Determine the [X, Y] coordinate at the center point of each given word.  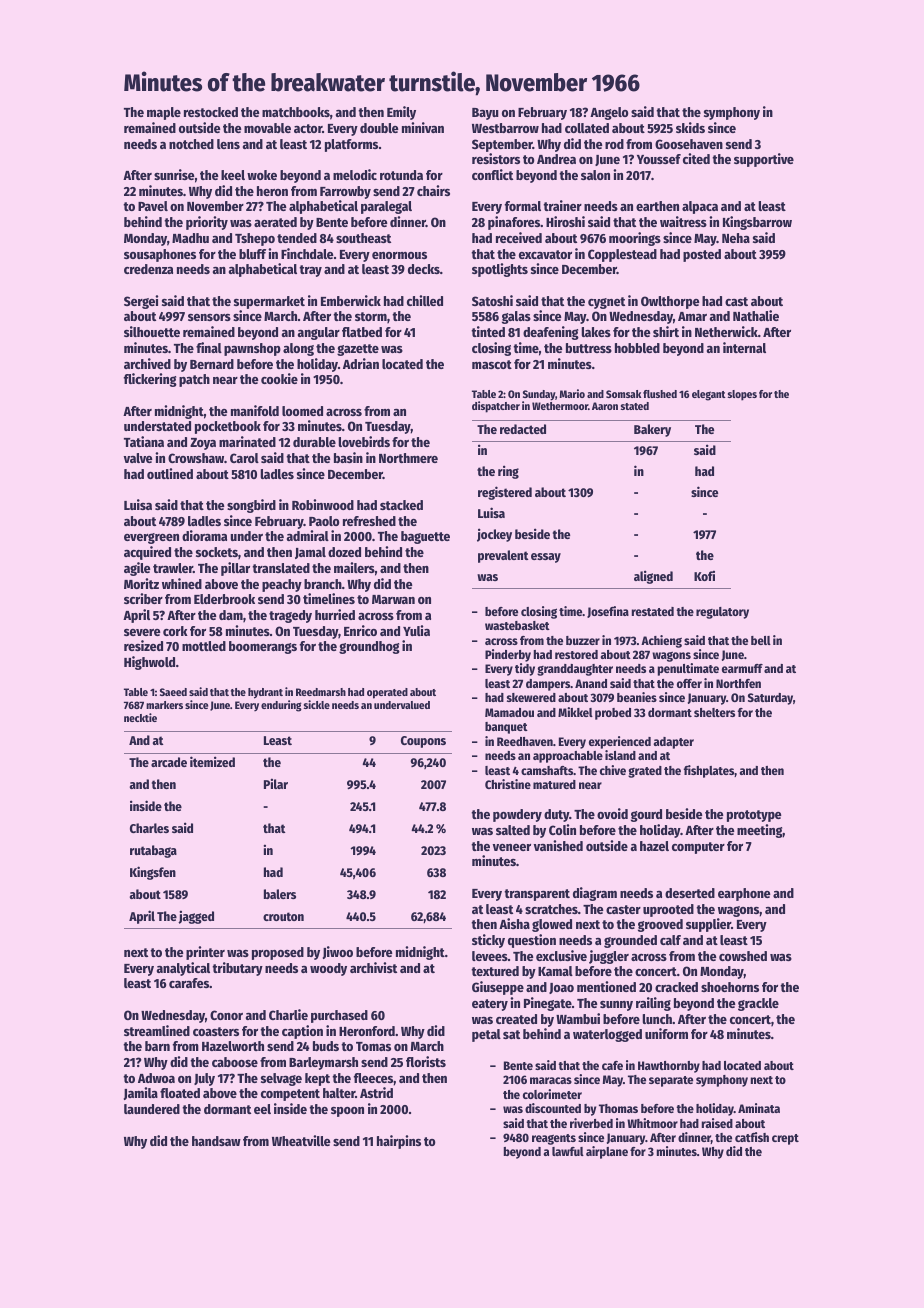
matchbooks [296, 112]
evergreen [151, 538]
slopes [742, 395]
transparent [537, 895]
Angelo [609, 113]
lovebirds [364, 441]
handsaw [216, 1141]
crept [785, 1139]
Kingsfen [153, 873]
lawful [568, 1151]
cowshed [743, 956]
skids [690, 127]
